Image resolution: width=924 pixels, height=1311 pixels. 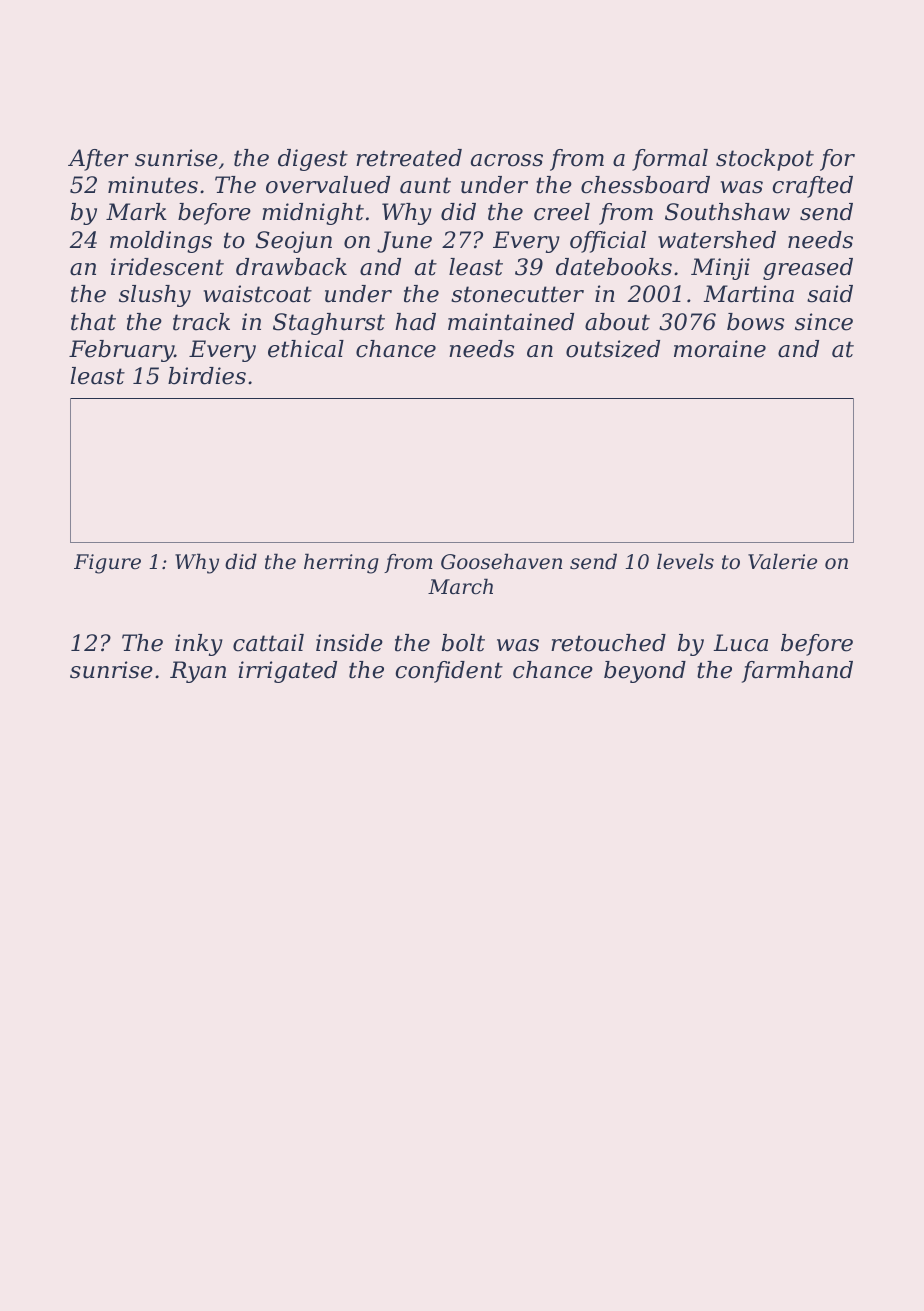 What do you see at coordinates (720, 349) in the screenshot?
I see `moraine` at bounding box center [720, 349].
